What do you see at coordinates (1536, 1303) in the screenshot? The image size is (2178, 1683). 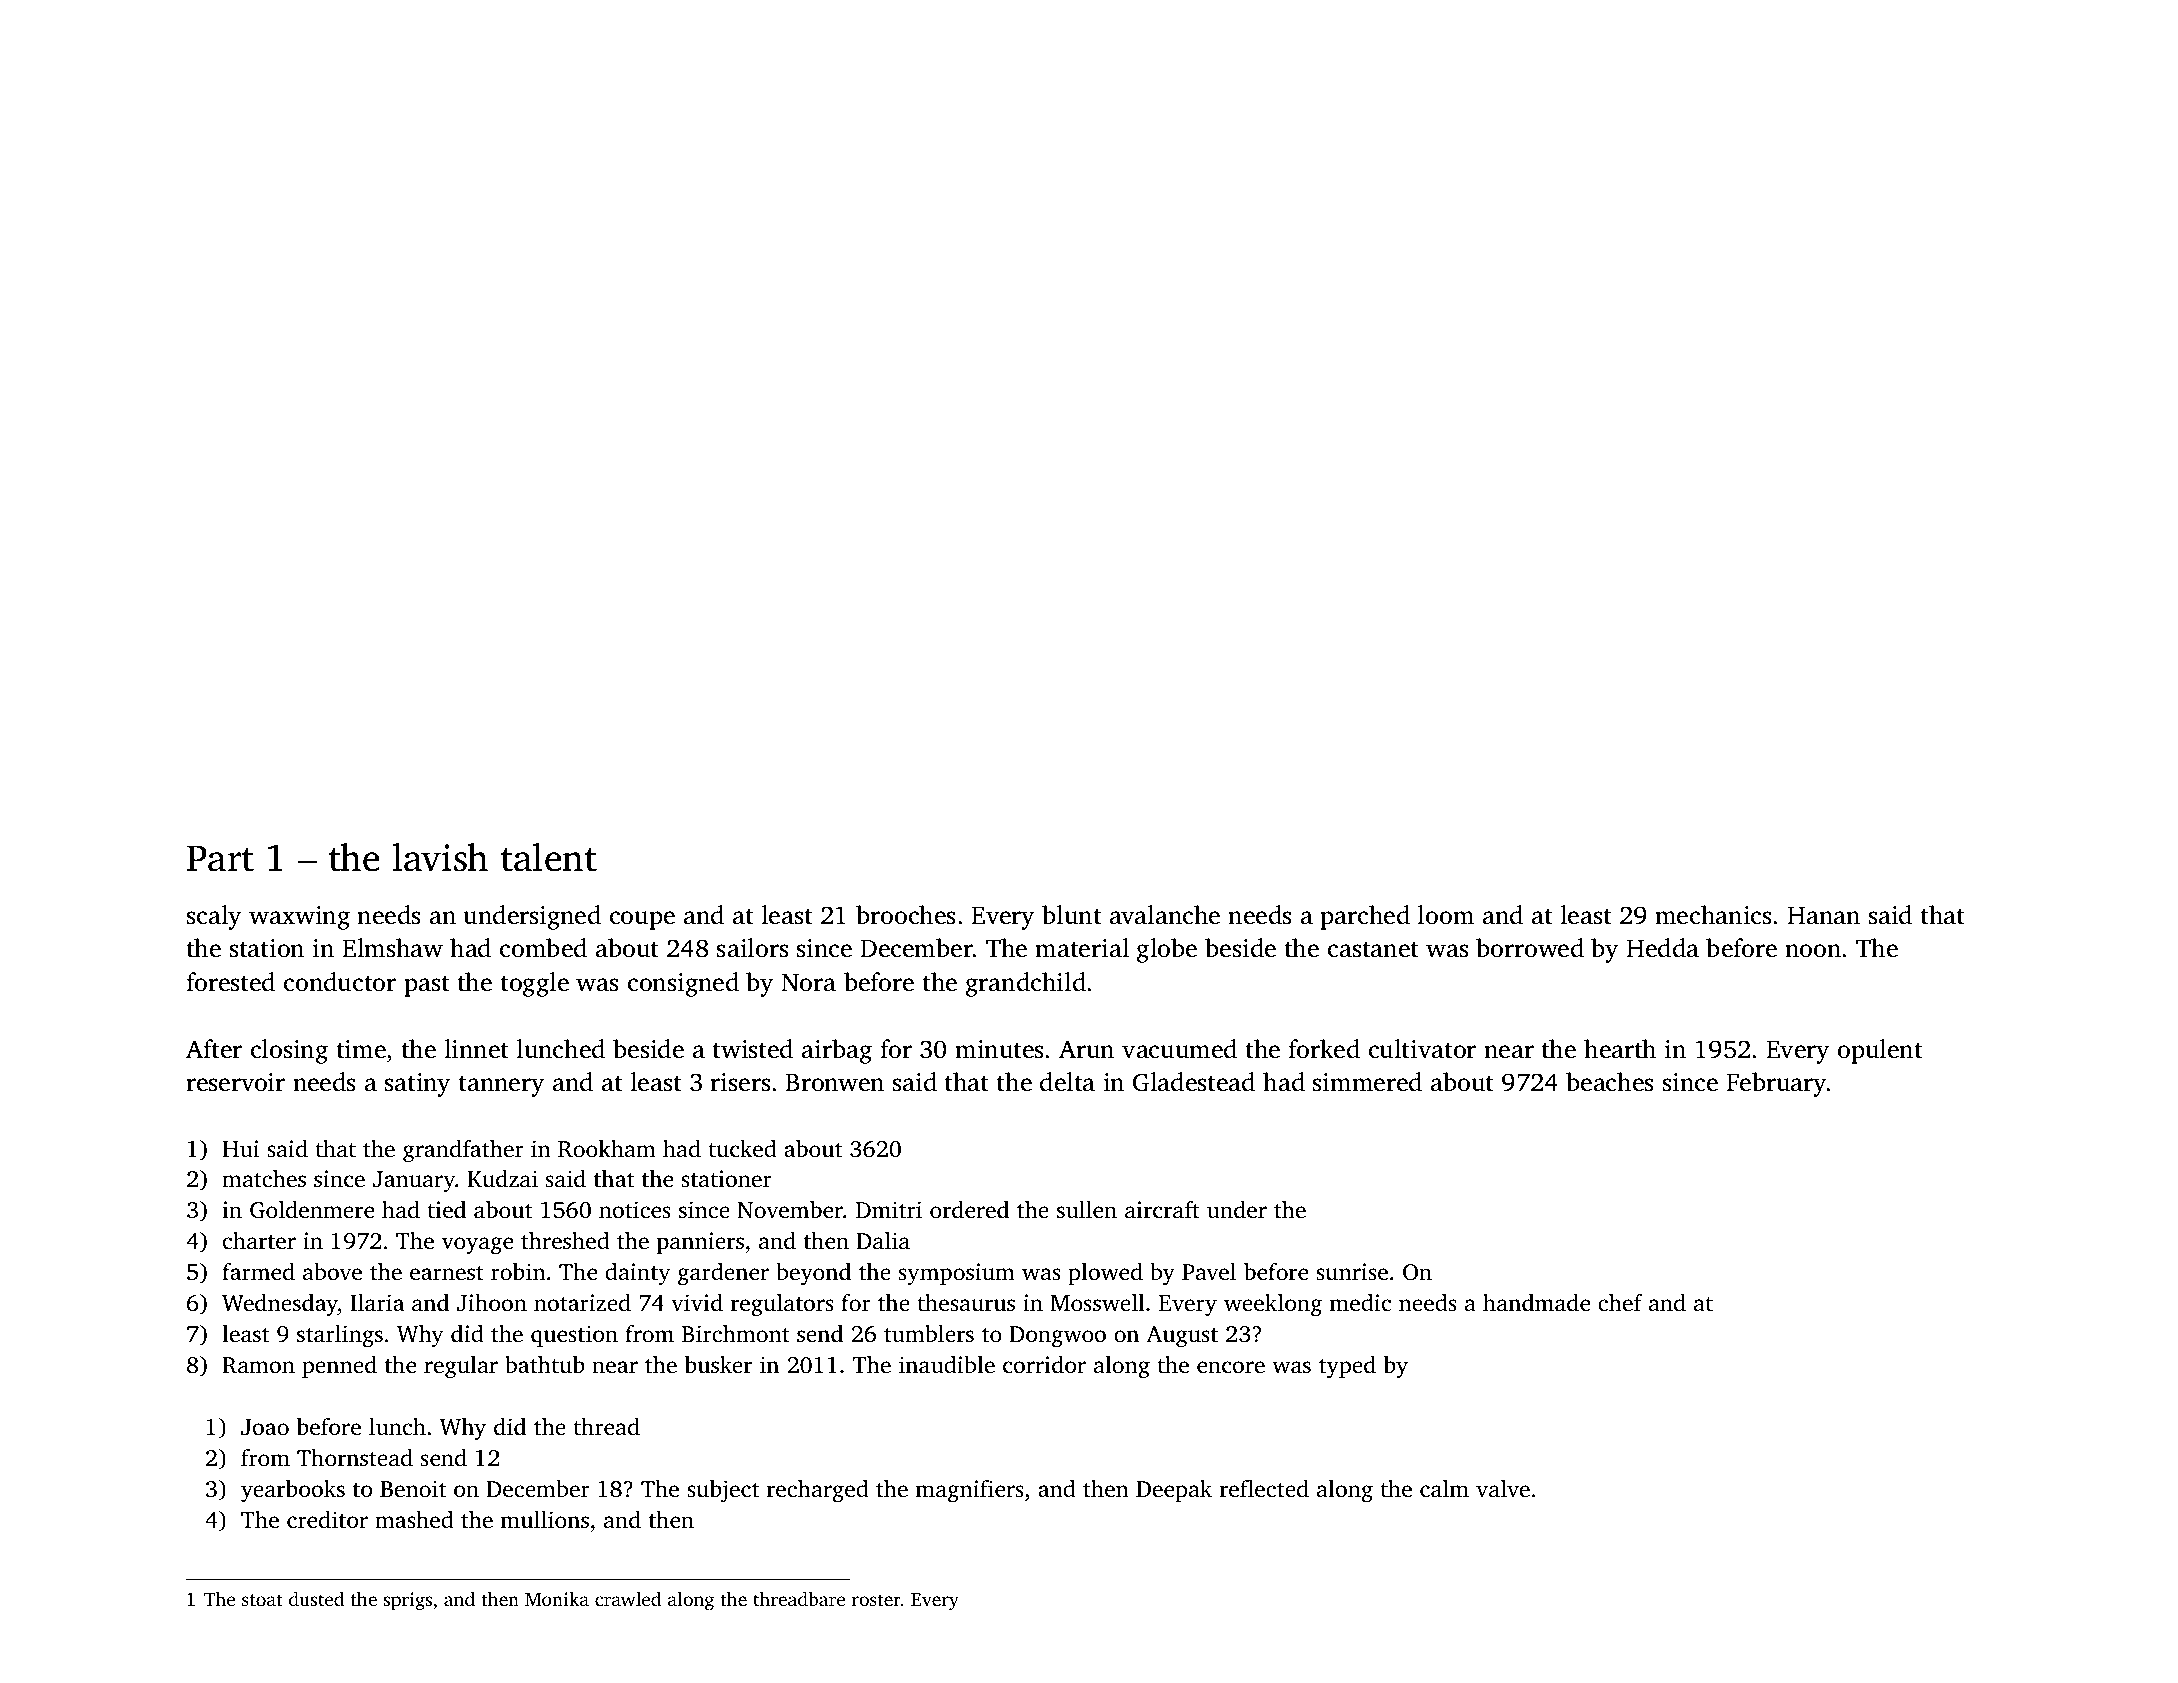 I see `handmade` at bounding box center [1536, 1303].
